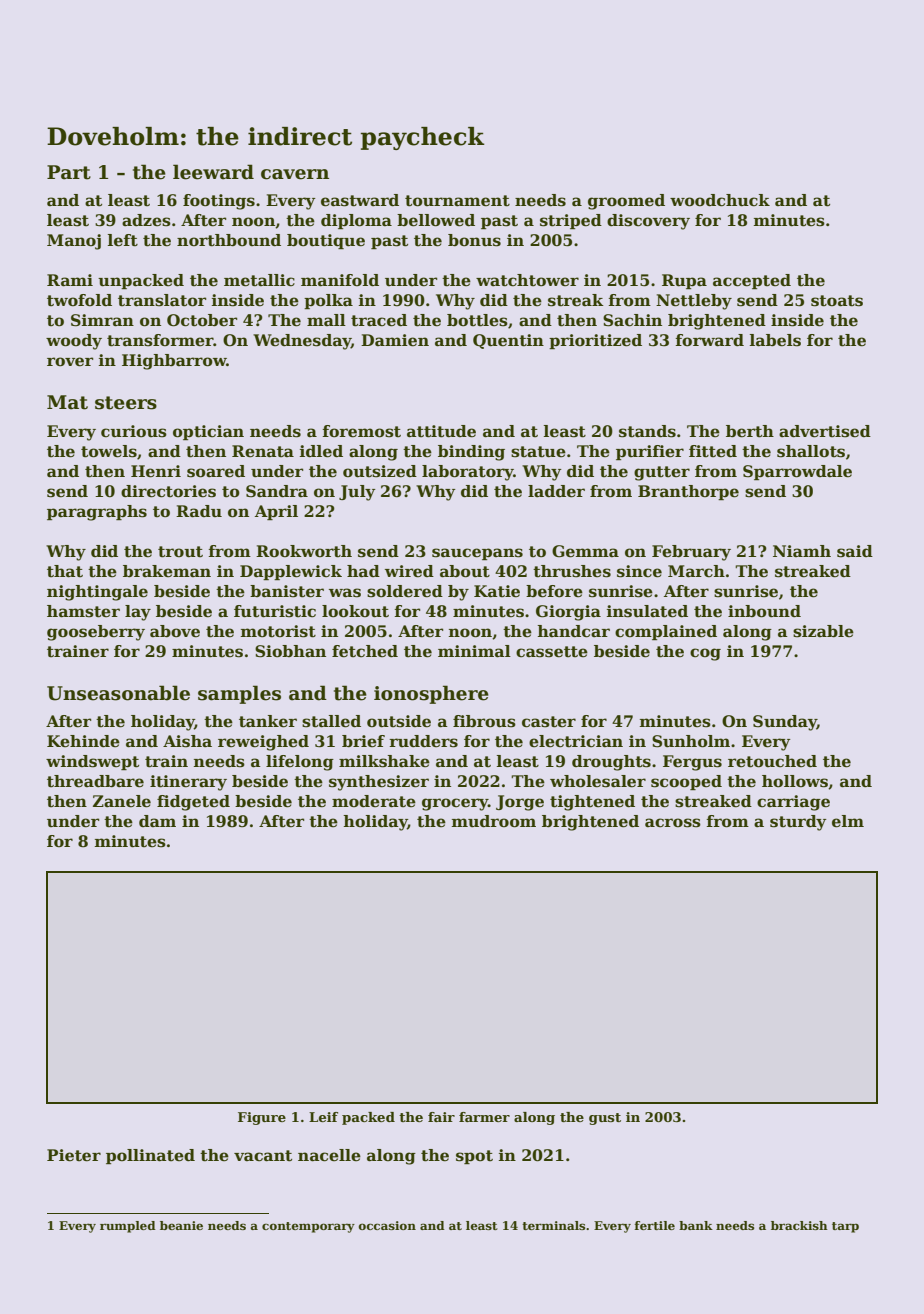 Image resolution: width=924 pixels, height=1314 pixels. Describe the element at coordinates (837, 301) in the image. I see `stoats` at that location.
